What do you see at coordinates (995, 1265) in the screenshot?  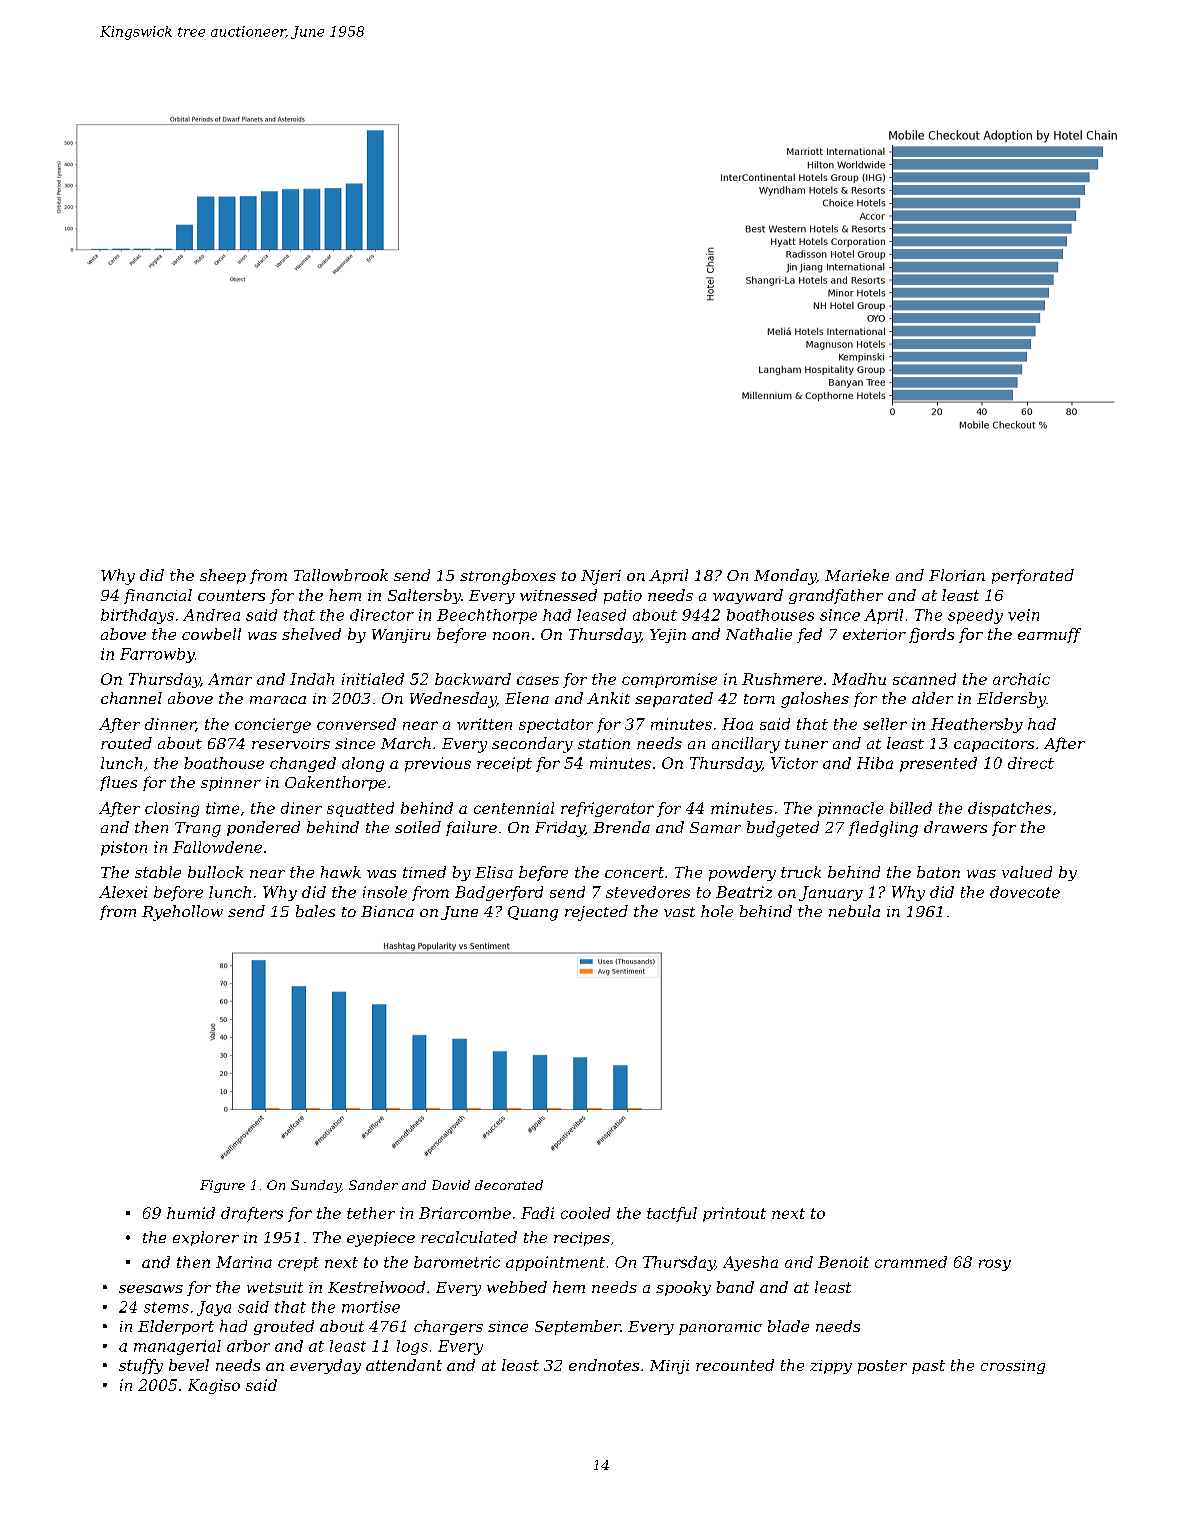 I see `rosy` at bounding box center [995, 1265].
